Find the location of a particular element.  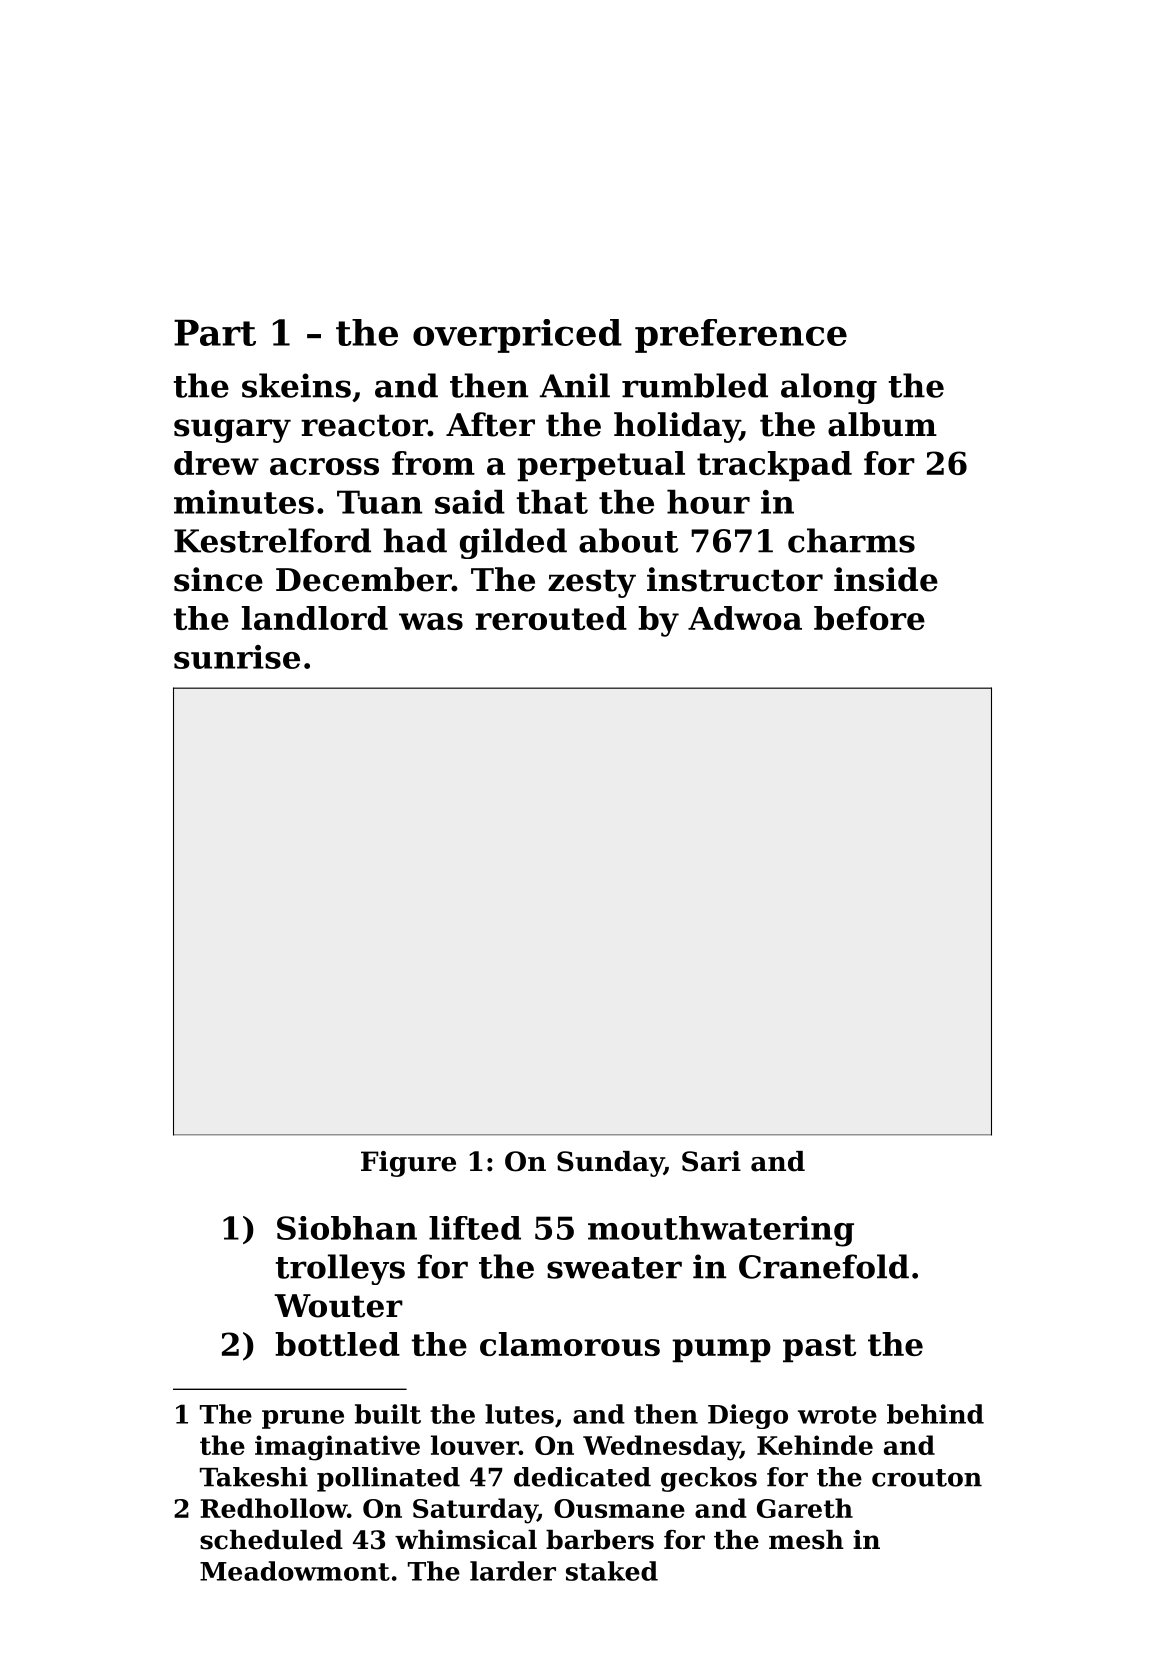

sunrise is located at coordinates (237, 657).
